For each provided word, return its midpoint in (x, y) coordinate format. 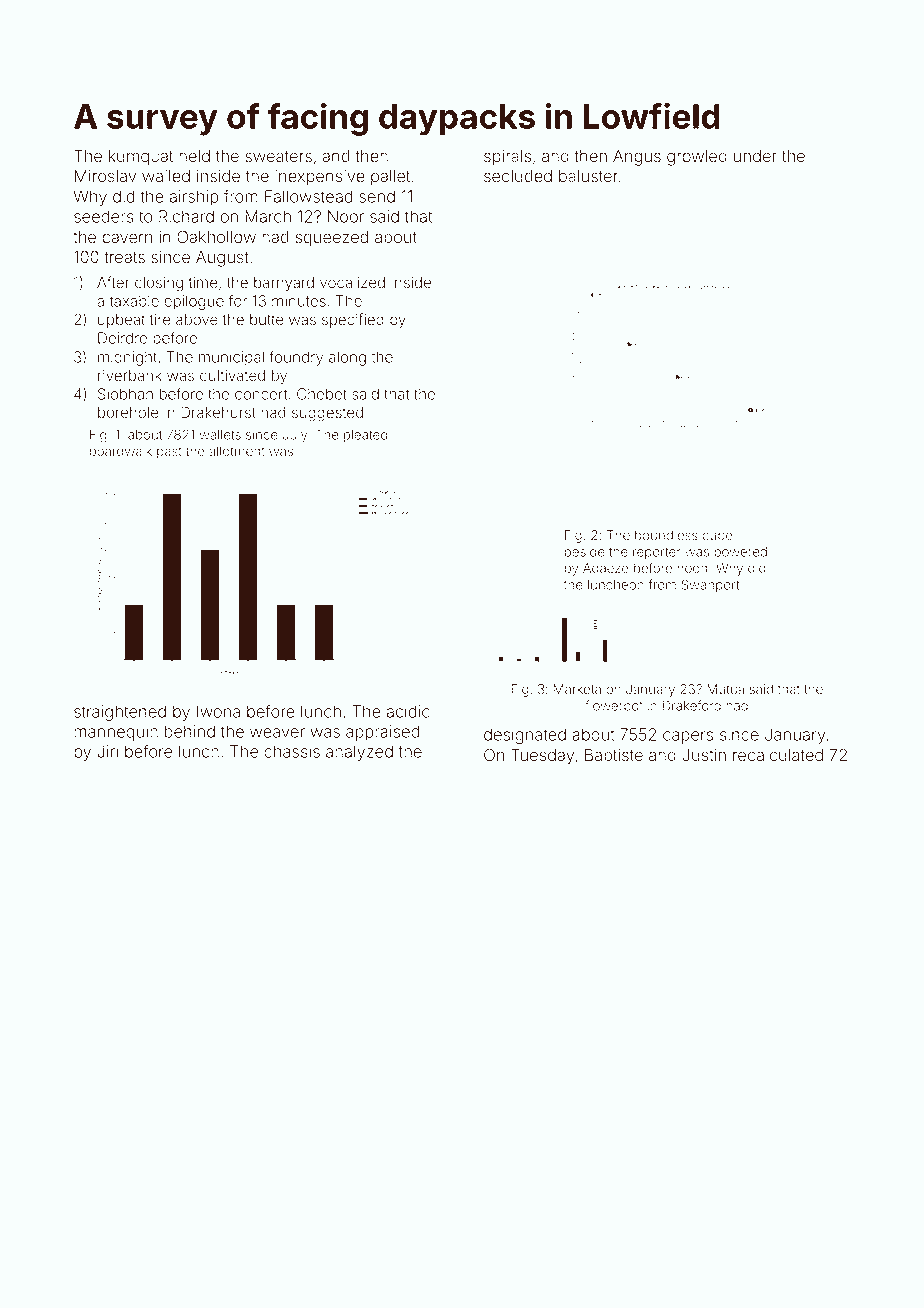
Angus (637, 158)
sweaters (278, 157)
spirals (507, 158)
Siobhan (125, 394)
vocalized (352, 283)
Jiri (107, 751)
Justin (704, 755)
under (755, 156)
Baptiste (614, 756)
